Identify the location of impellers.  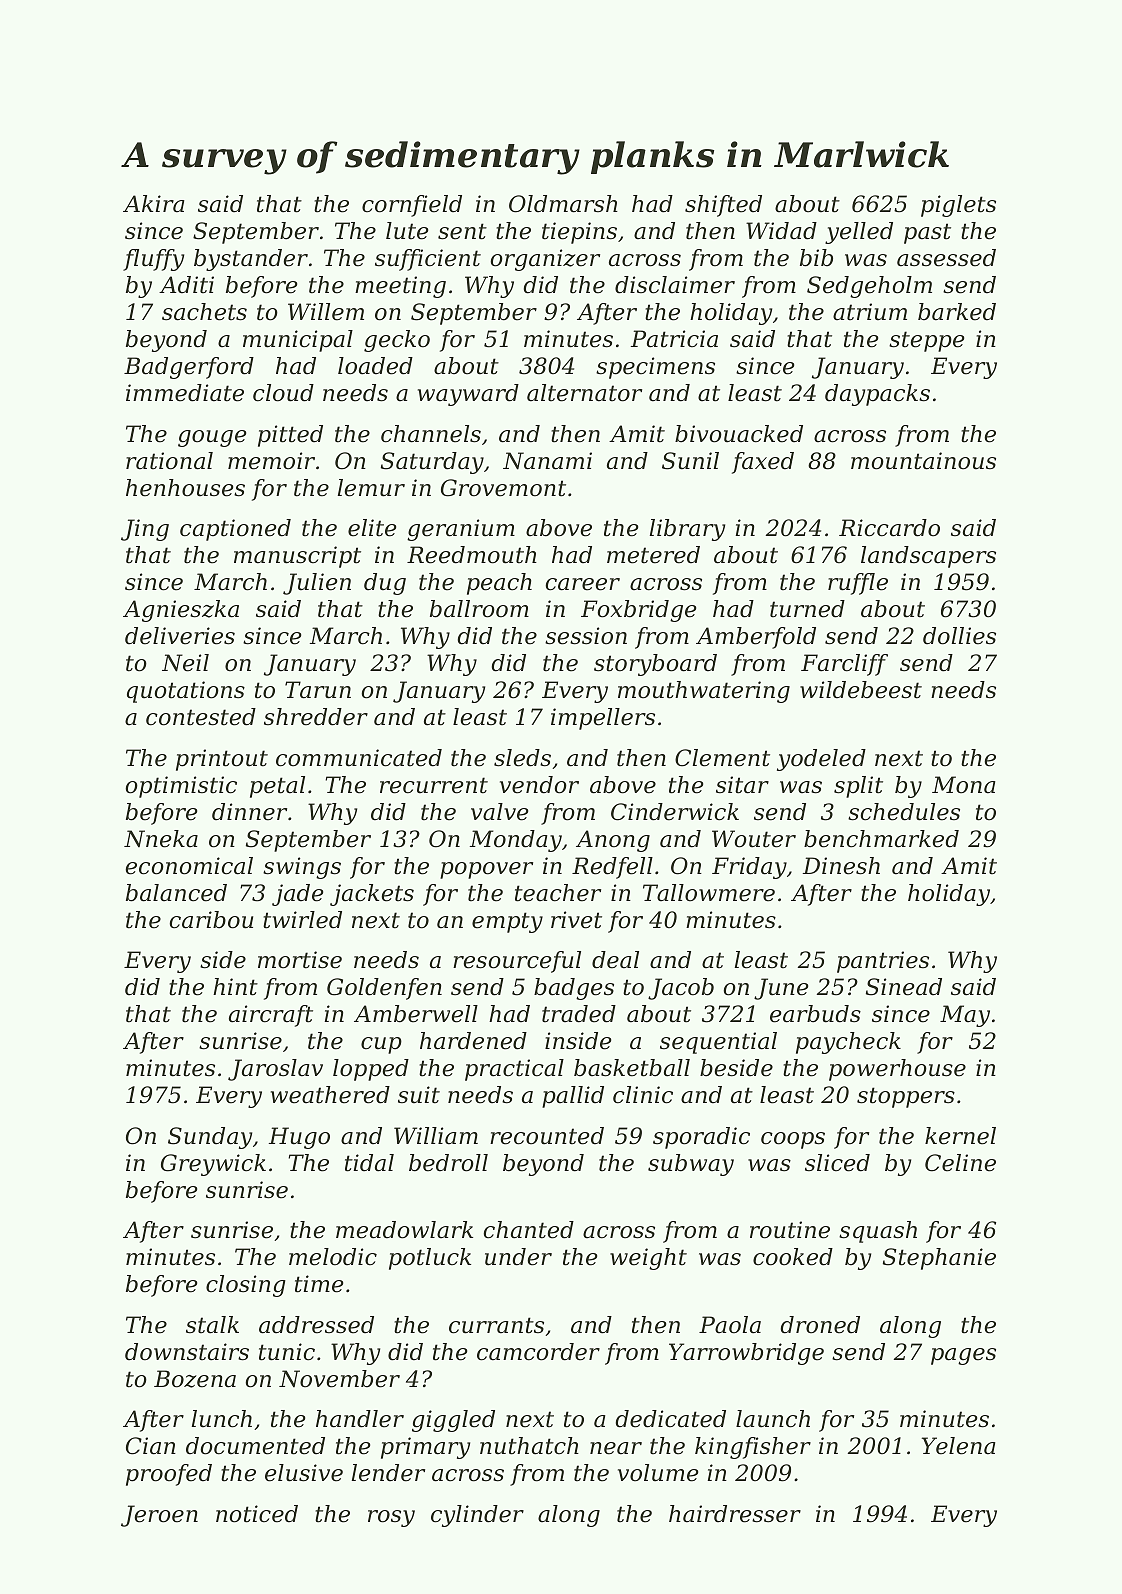
(603, 719).
